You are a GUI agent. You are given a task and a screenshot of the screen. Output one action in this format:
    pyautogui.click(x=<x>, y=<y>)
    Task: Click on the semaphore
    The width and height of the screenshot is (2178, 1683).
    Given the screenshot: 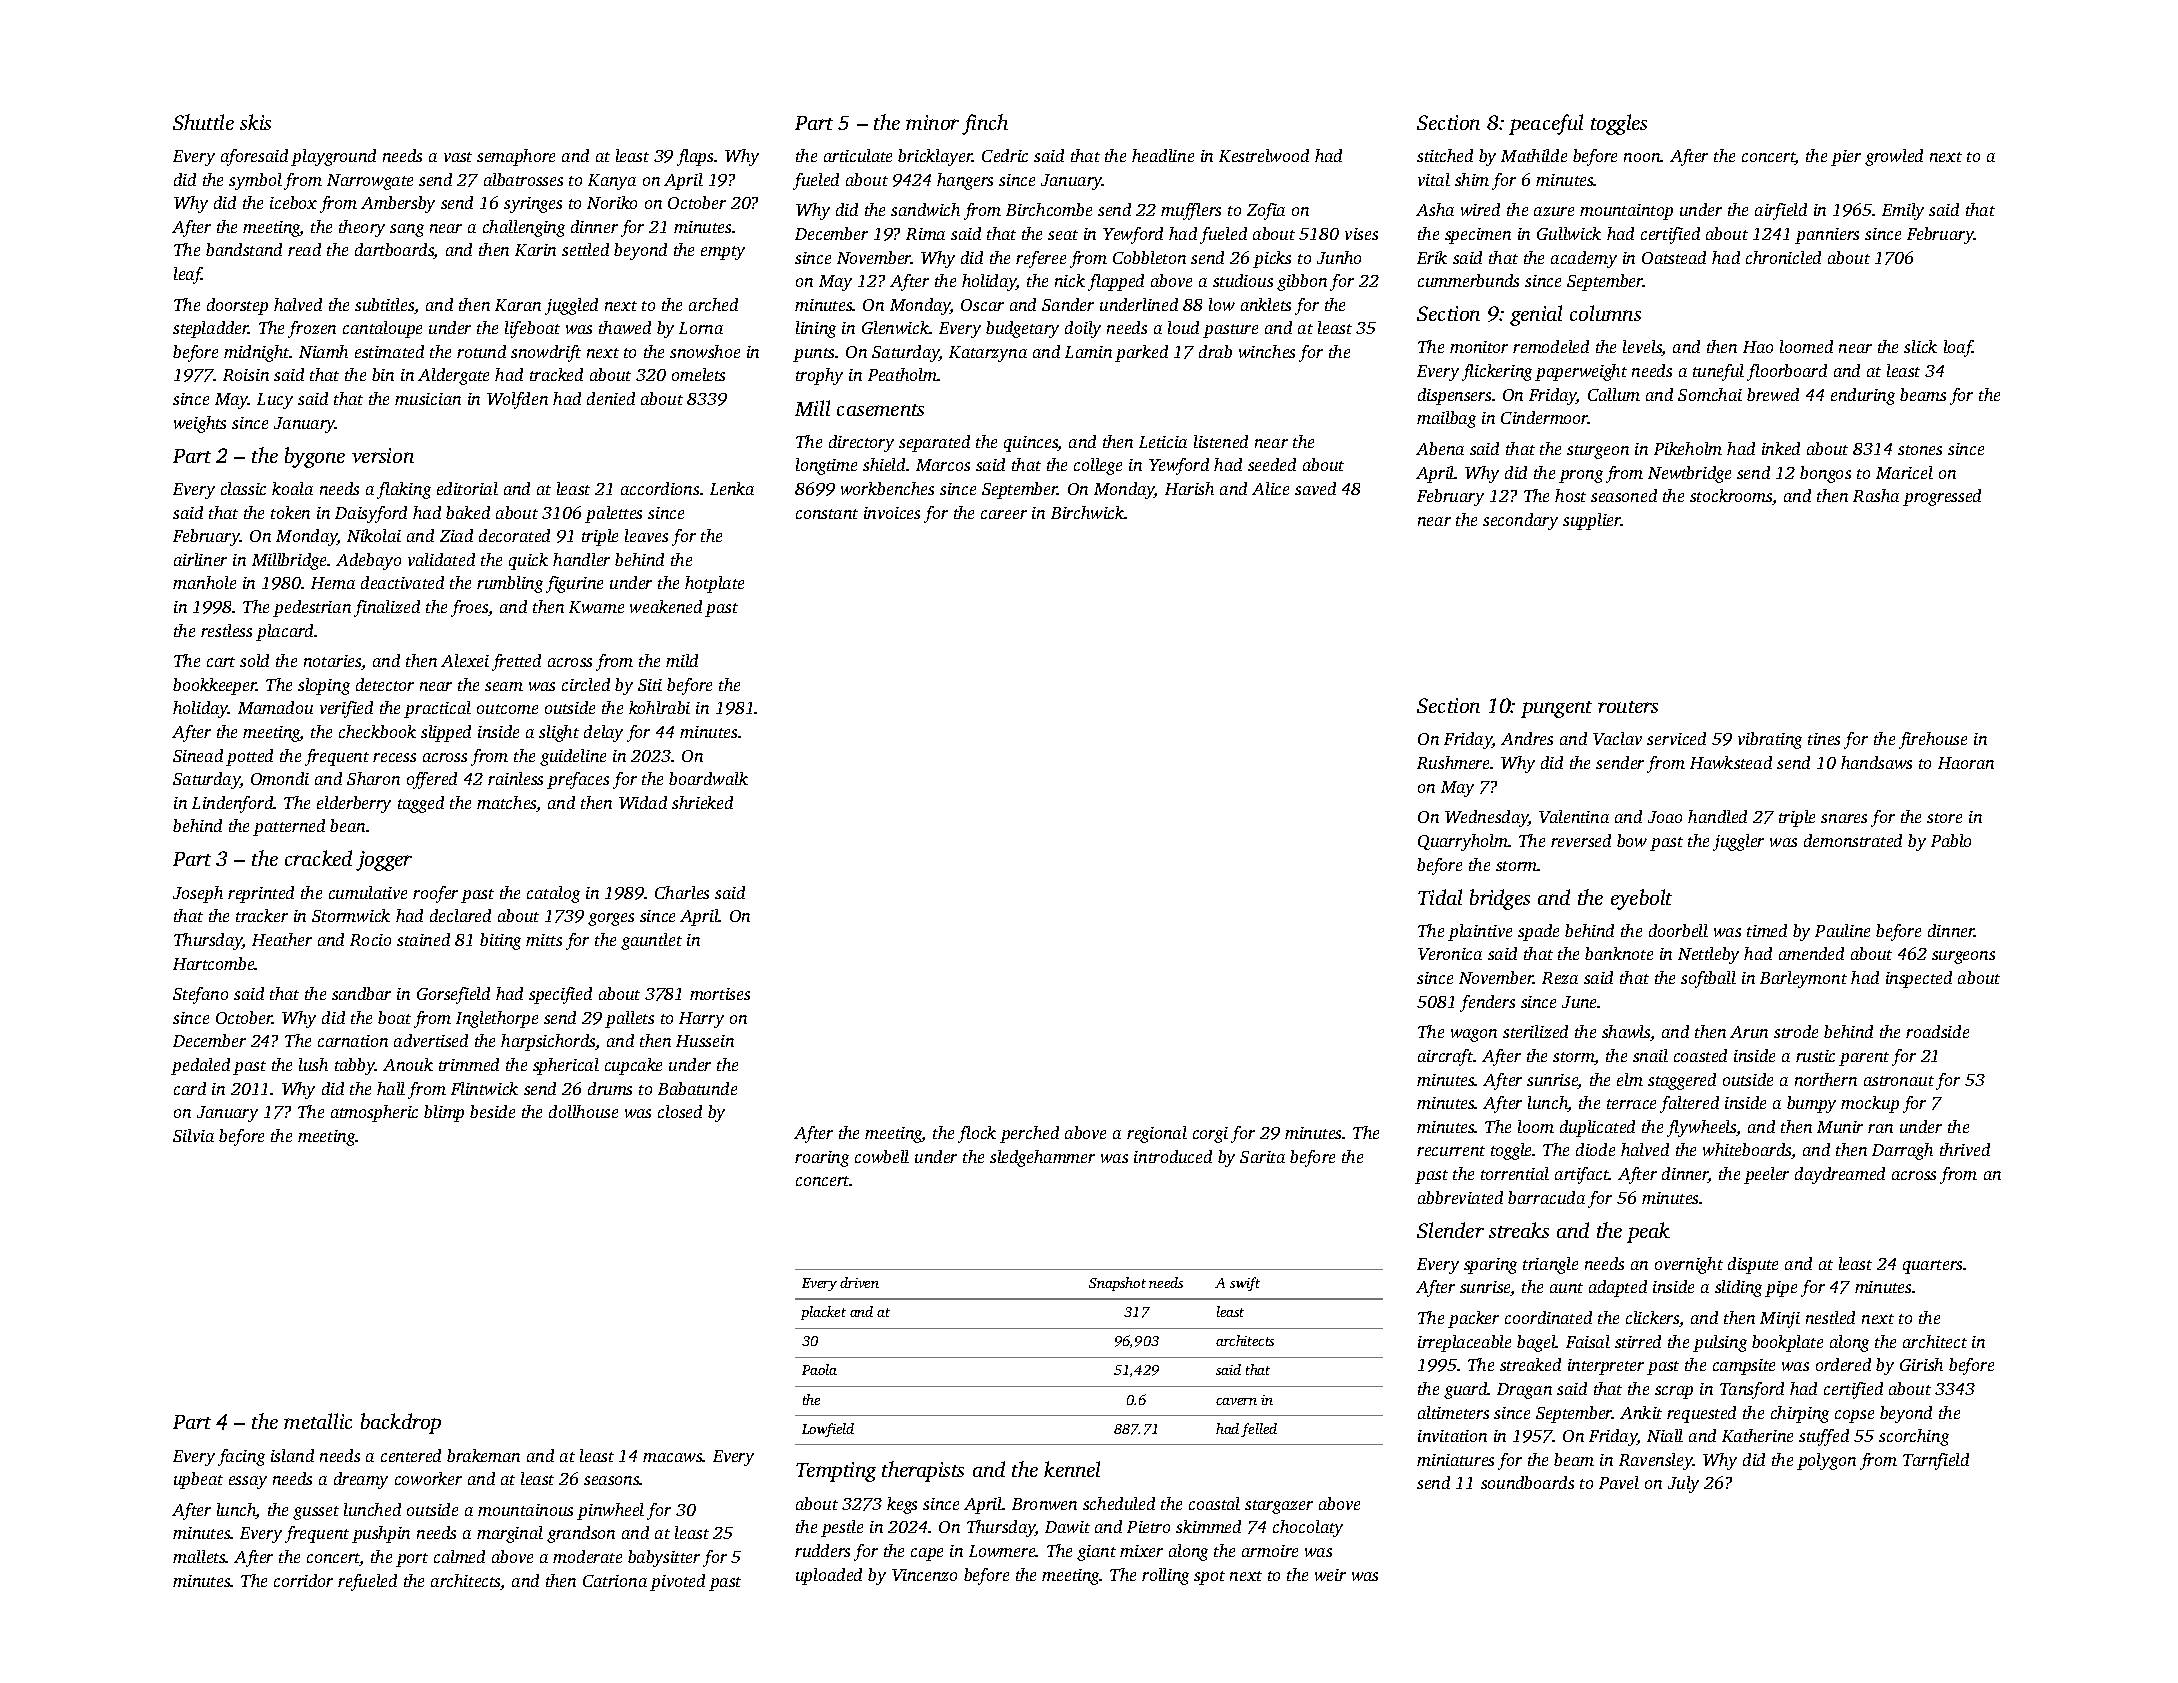 What is the action you would take?
    pyautogui.click(x=516, y=157)
